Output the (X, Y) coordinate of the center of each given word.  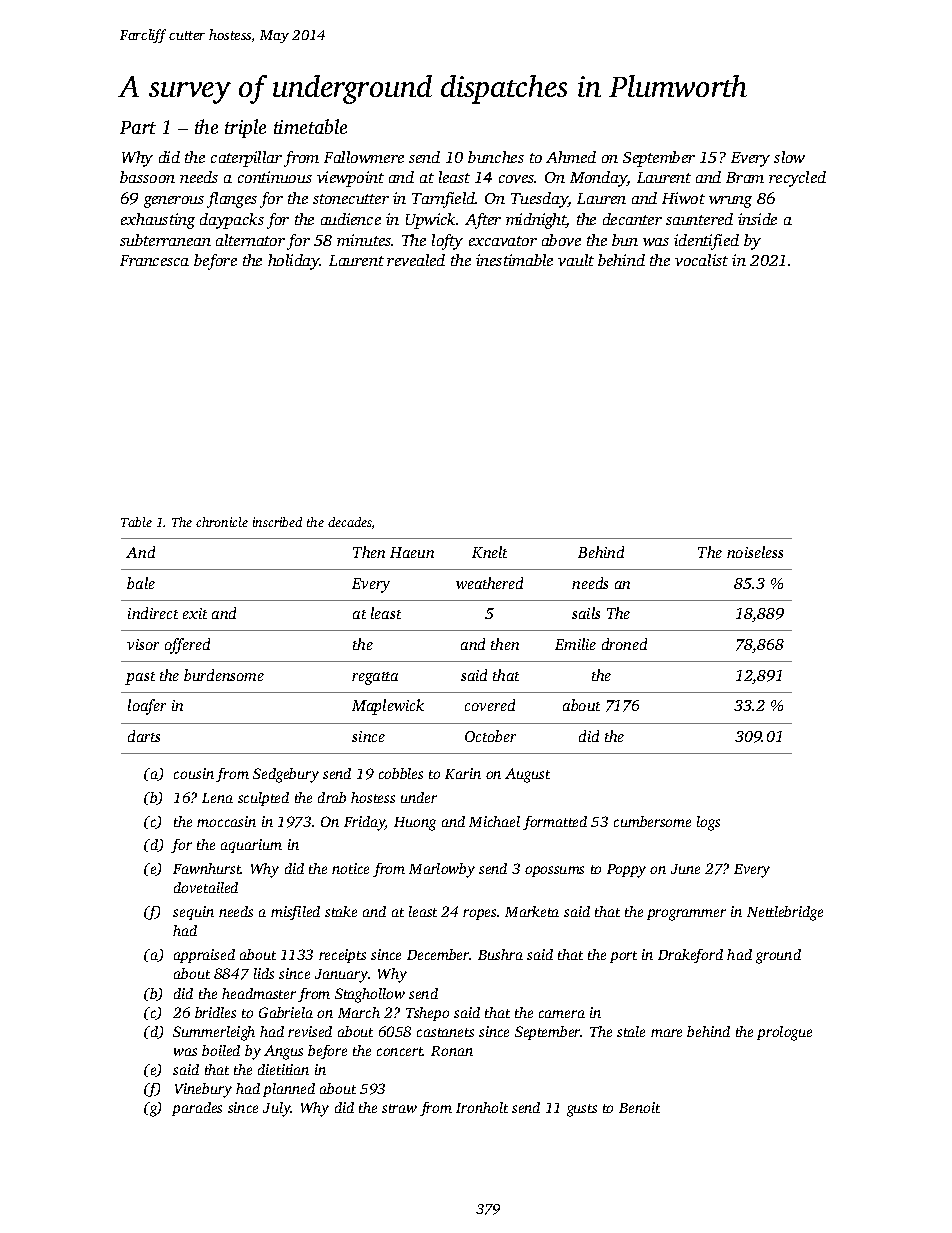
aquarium (251, 846)
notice (350, 868)
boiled (221, 1050)
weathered (489, 583)
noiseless (755, 552)
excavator (503, 241)
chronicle (222, 522)
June (685, 869)
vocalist (701, 260)
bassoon (147, 177)
